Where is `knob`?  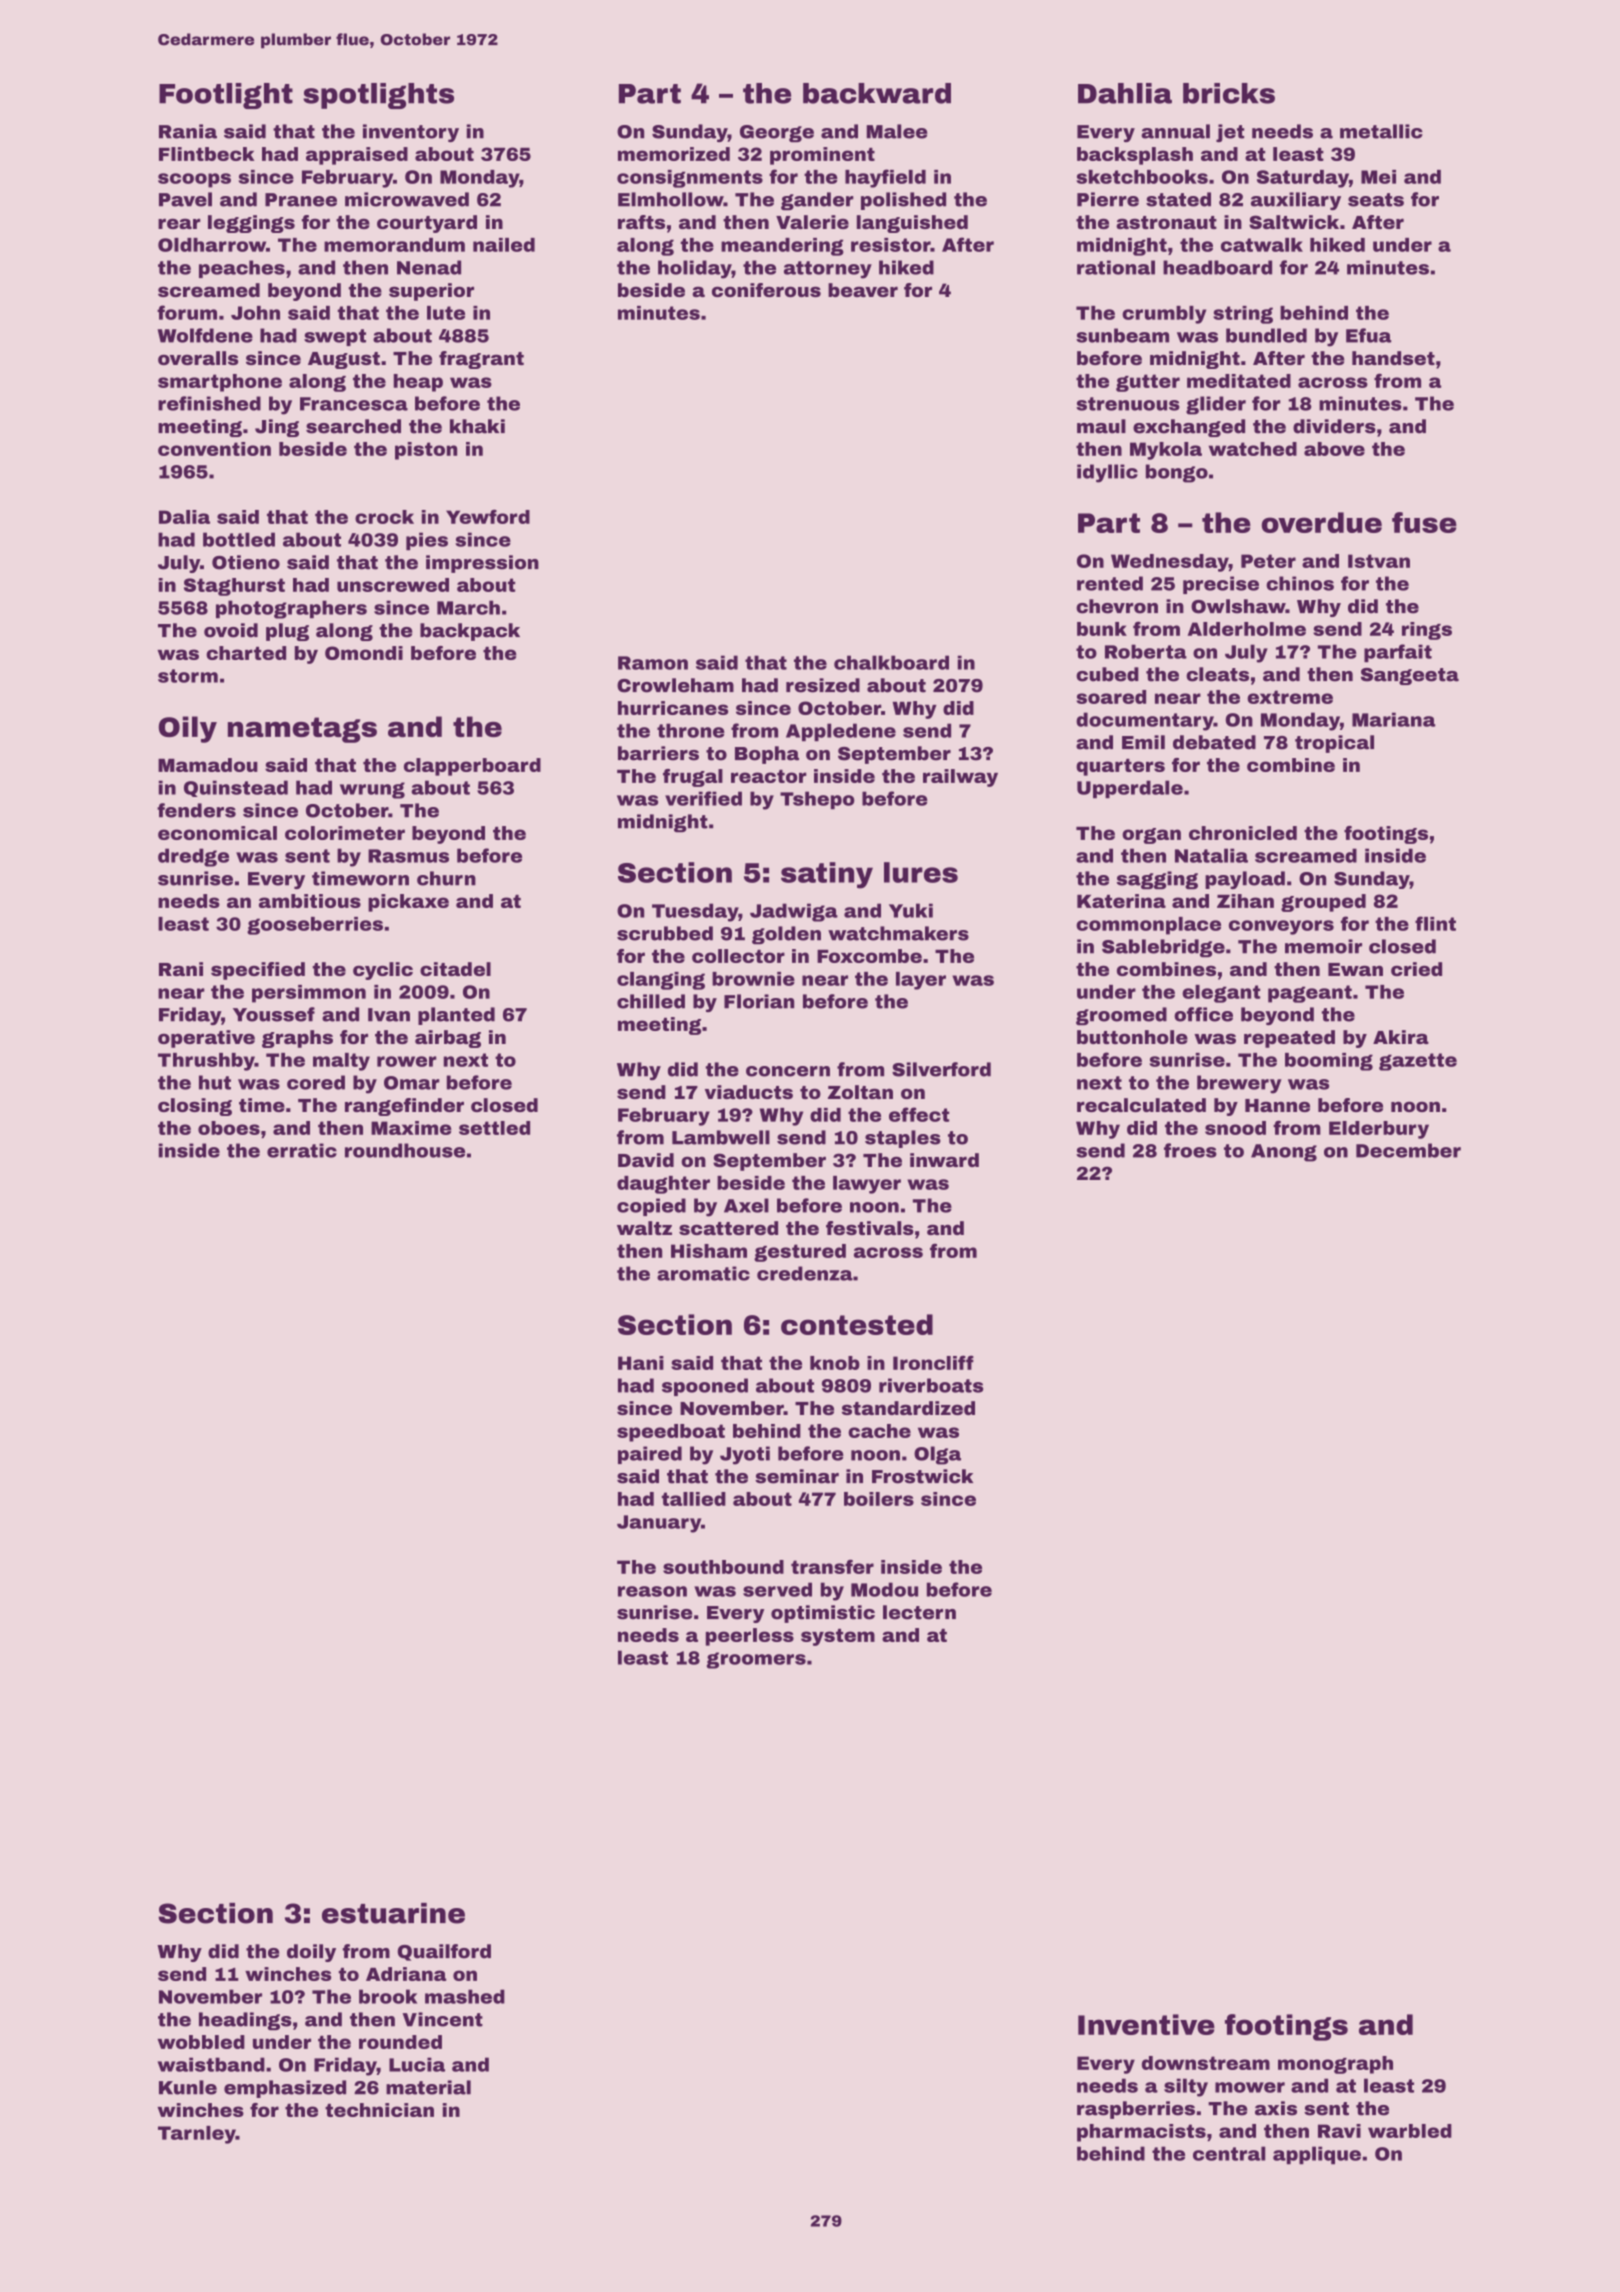
knob is located at coordinates (835, 1363).
